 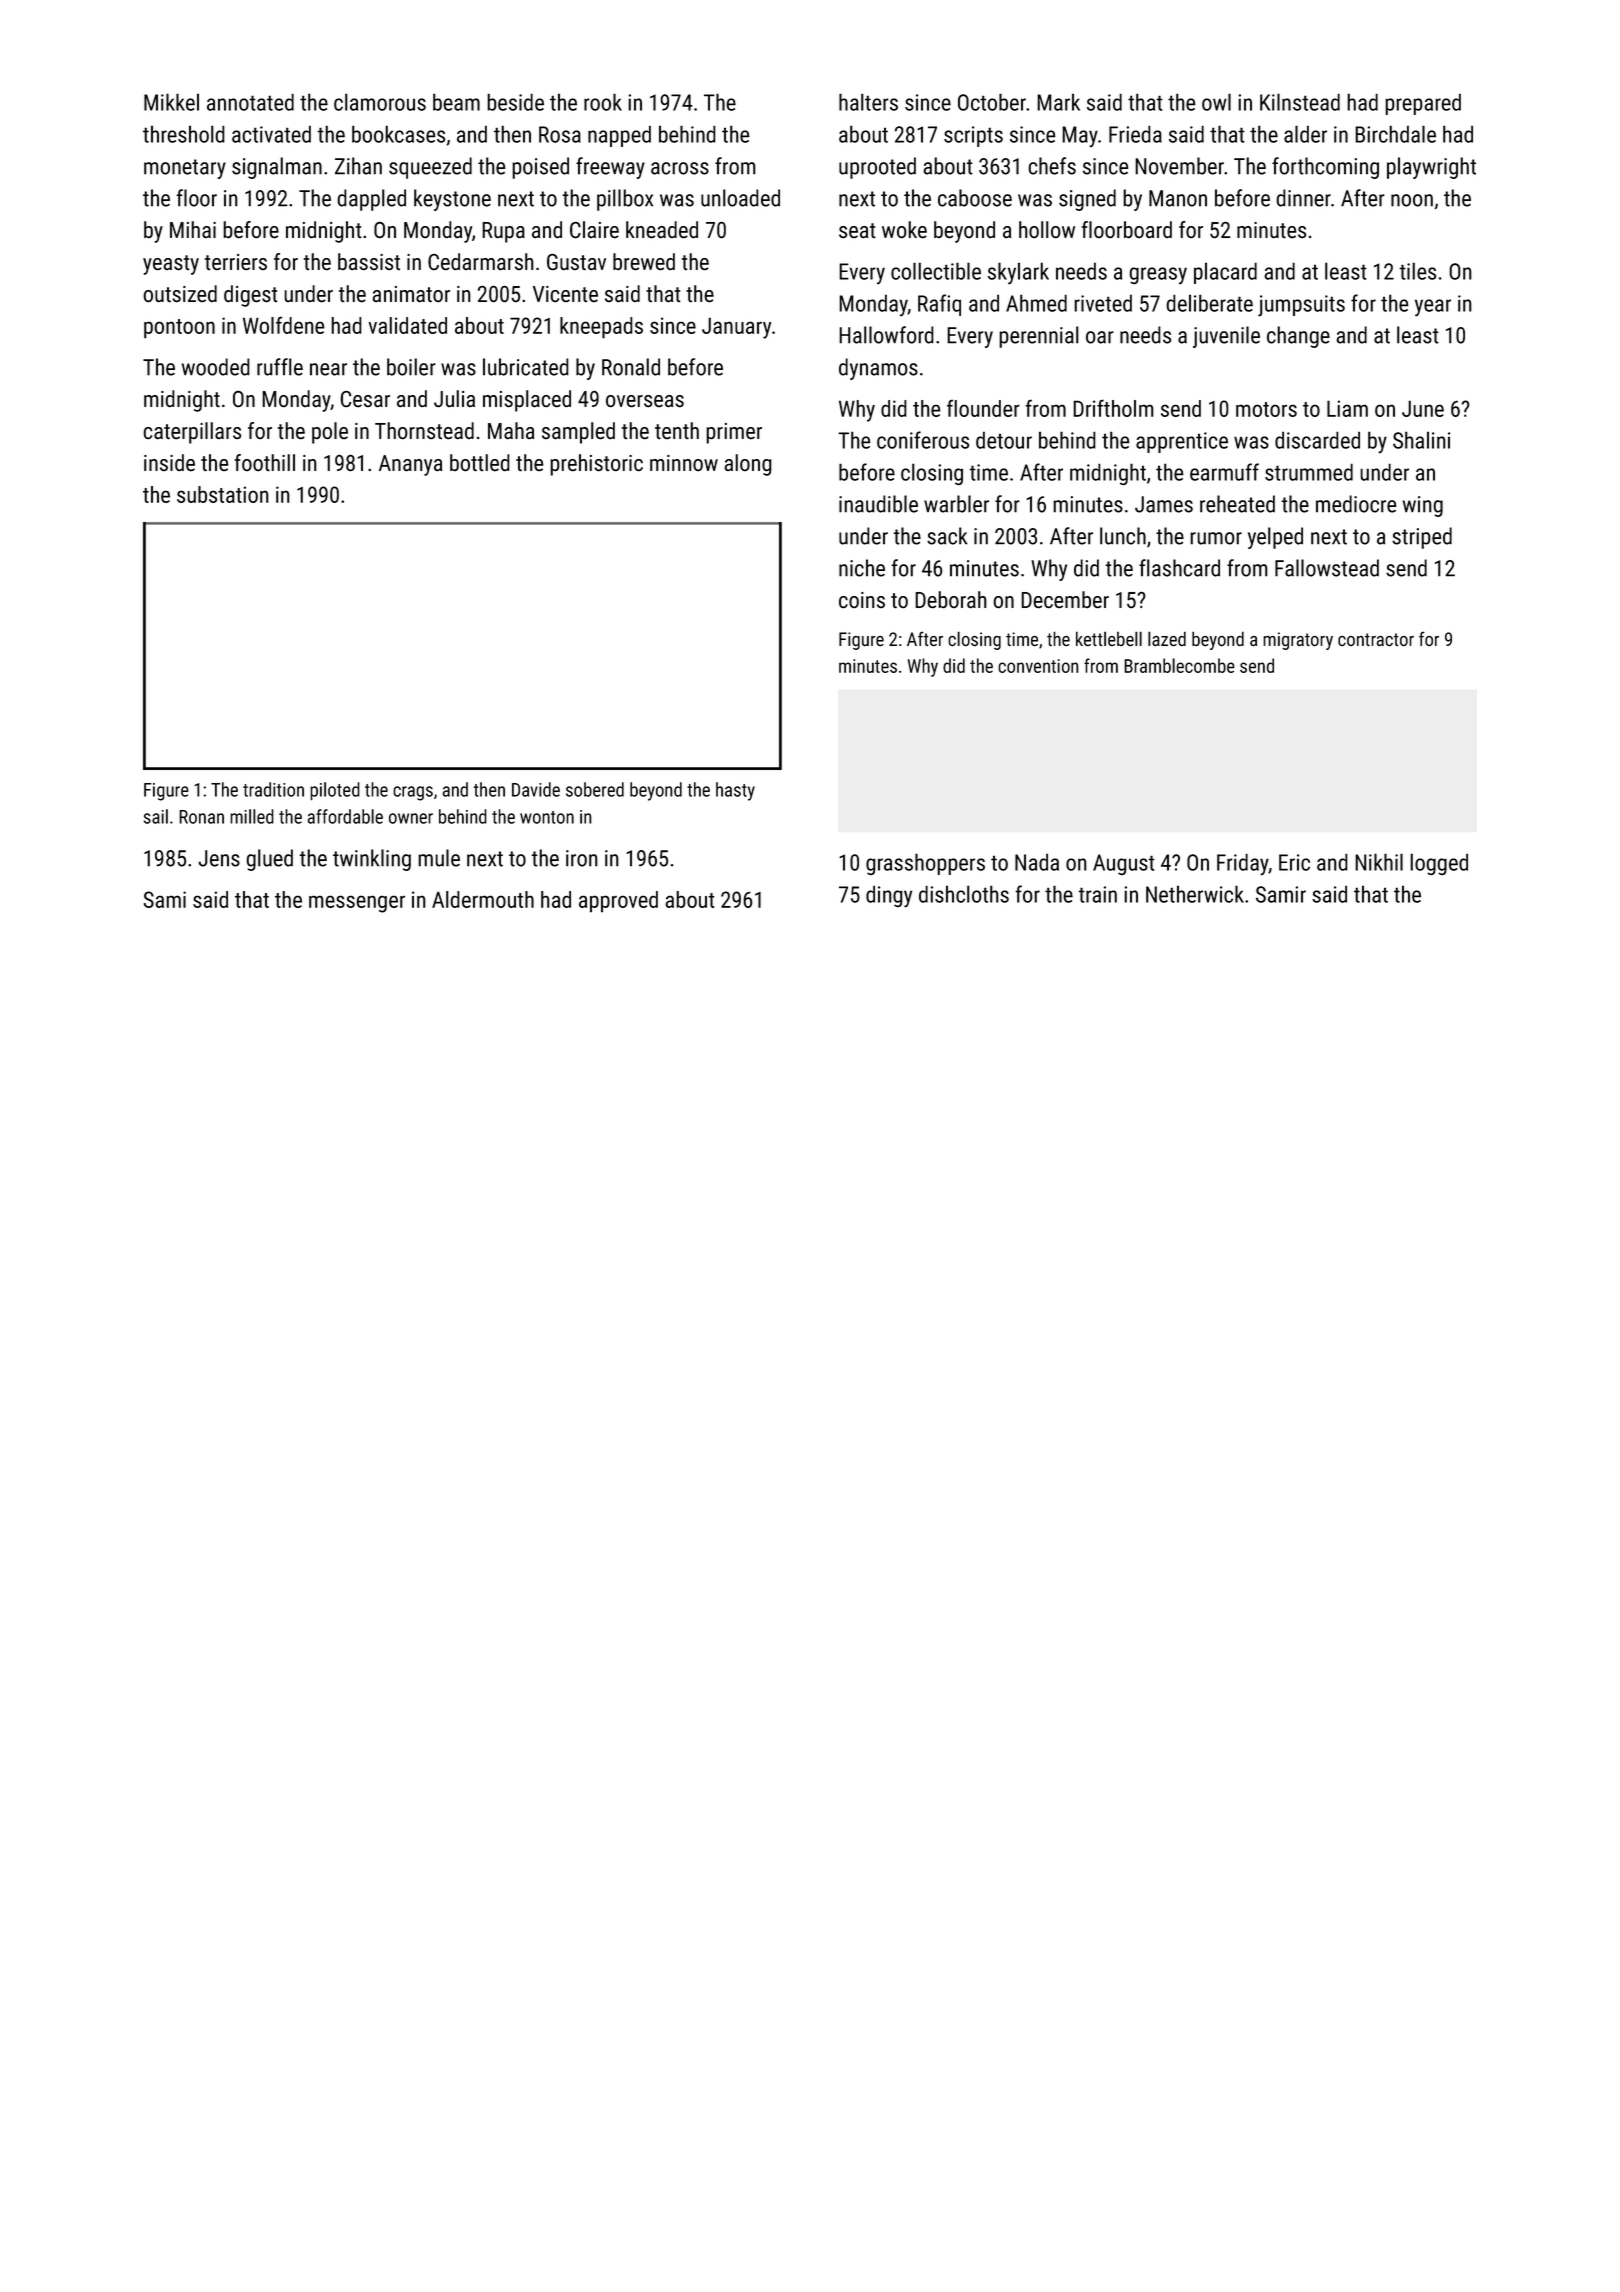 What do you see at coordinates (271, 134) in the image?
I see `activated` at bounding box center [271, 134].
